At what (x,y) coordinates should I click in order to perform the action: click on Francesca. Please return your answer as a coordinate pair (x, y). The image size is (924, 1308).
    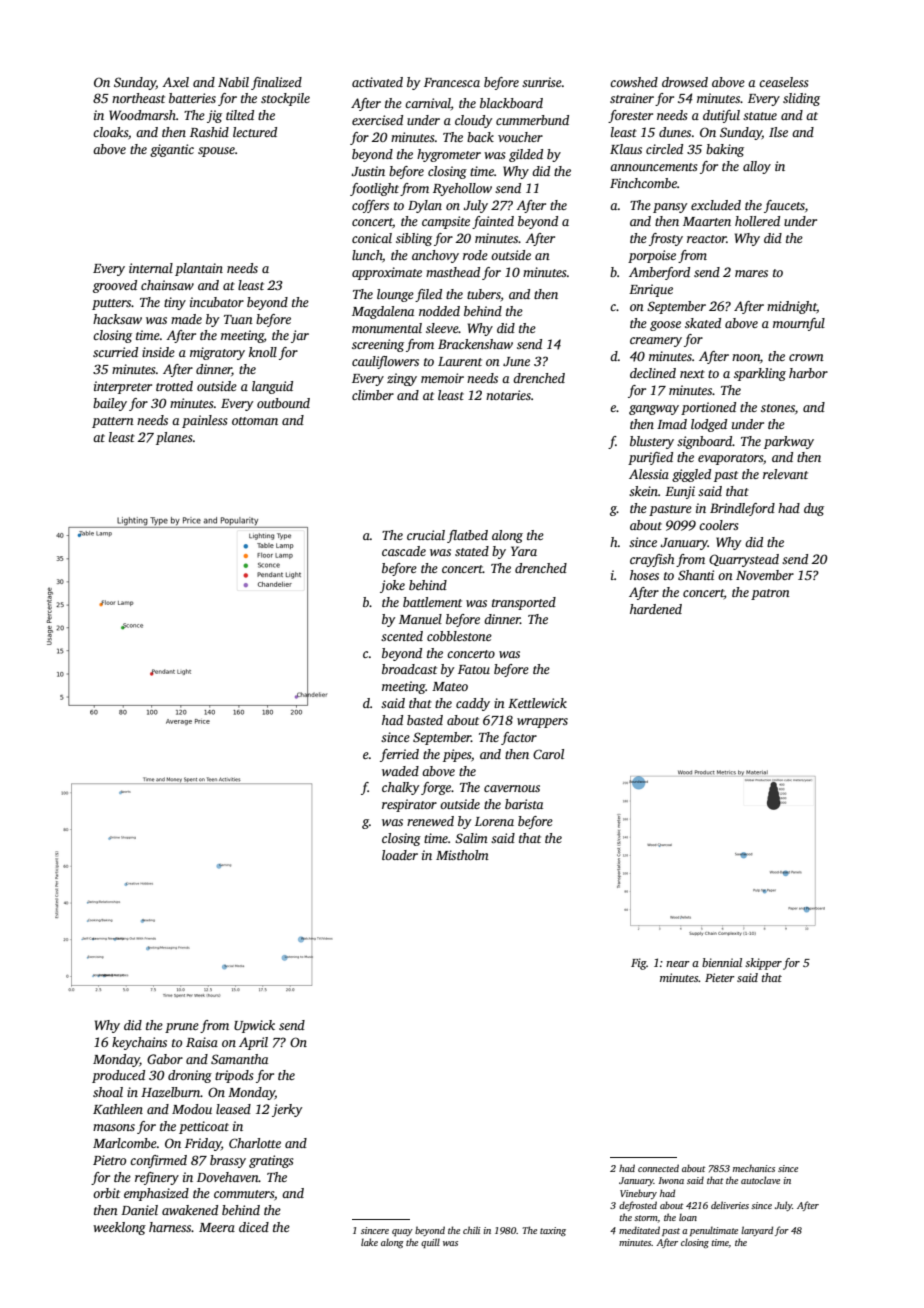
    Looking at the image, I should click on (452, 82).
